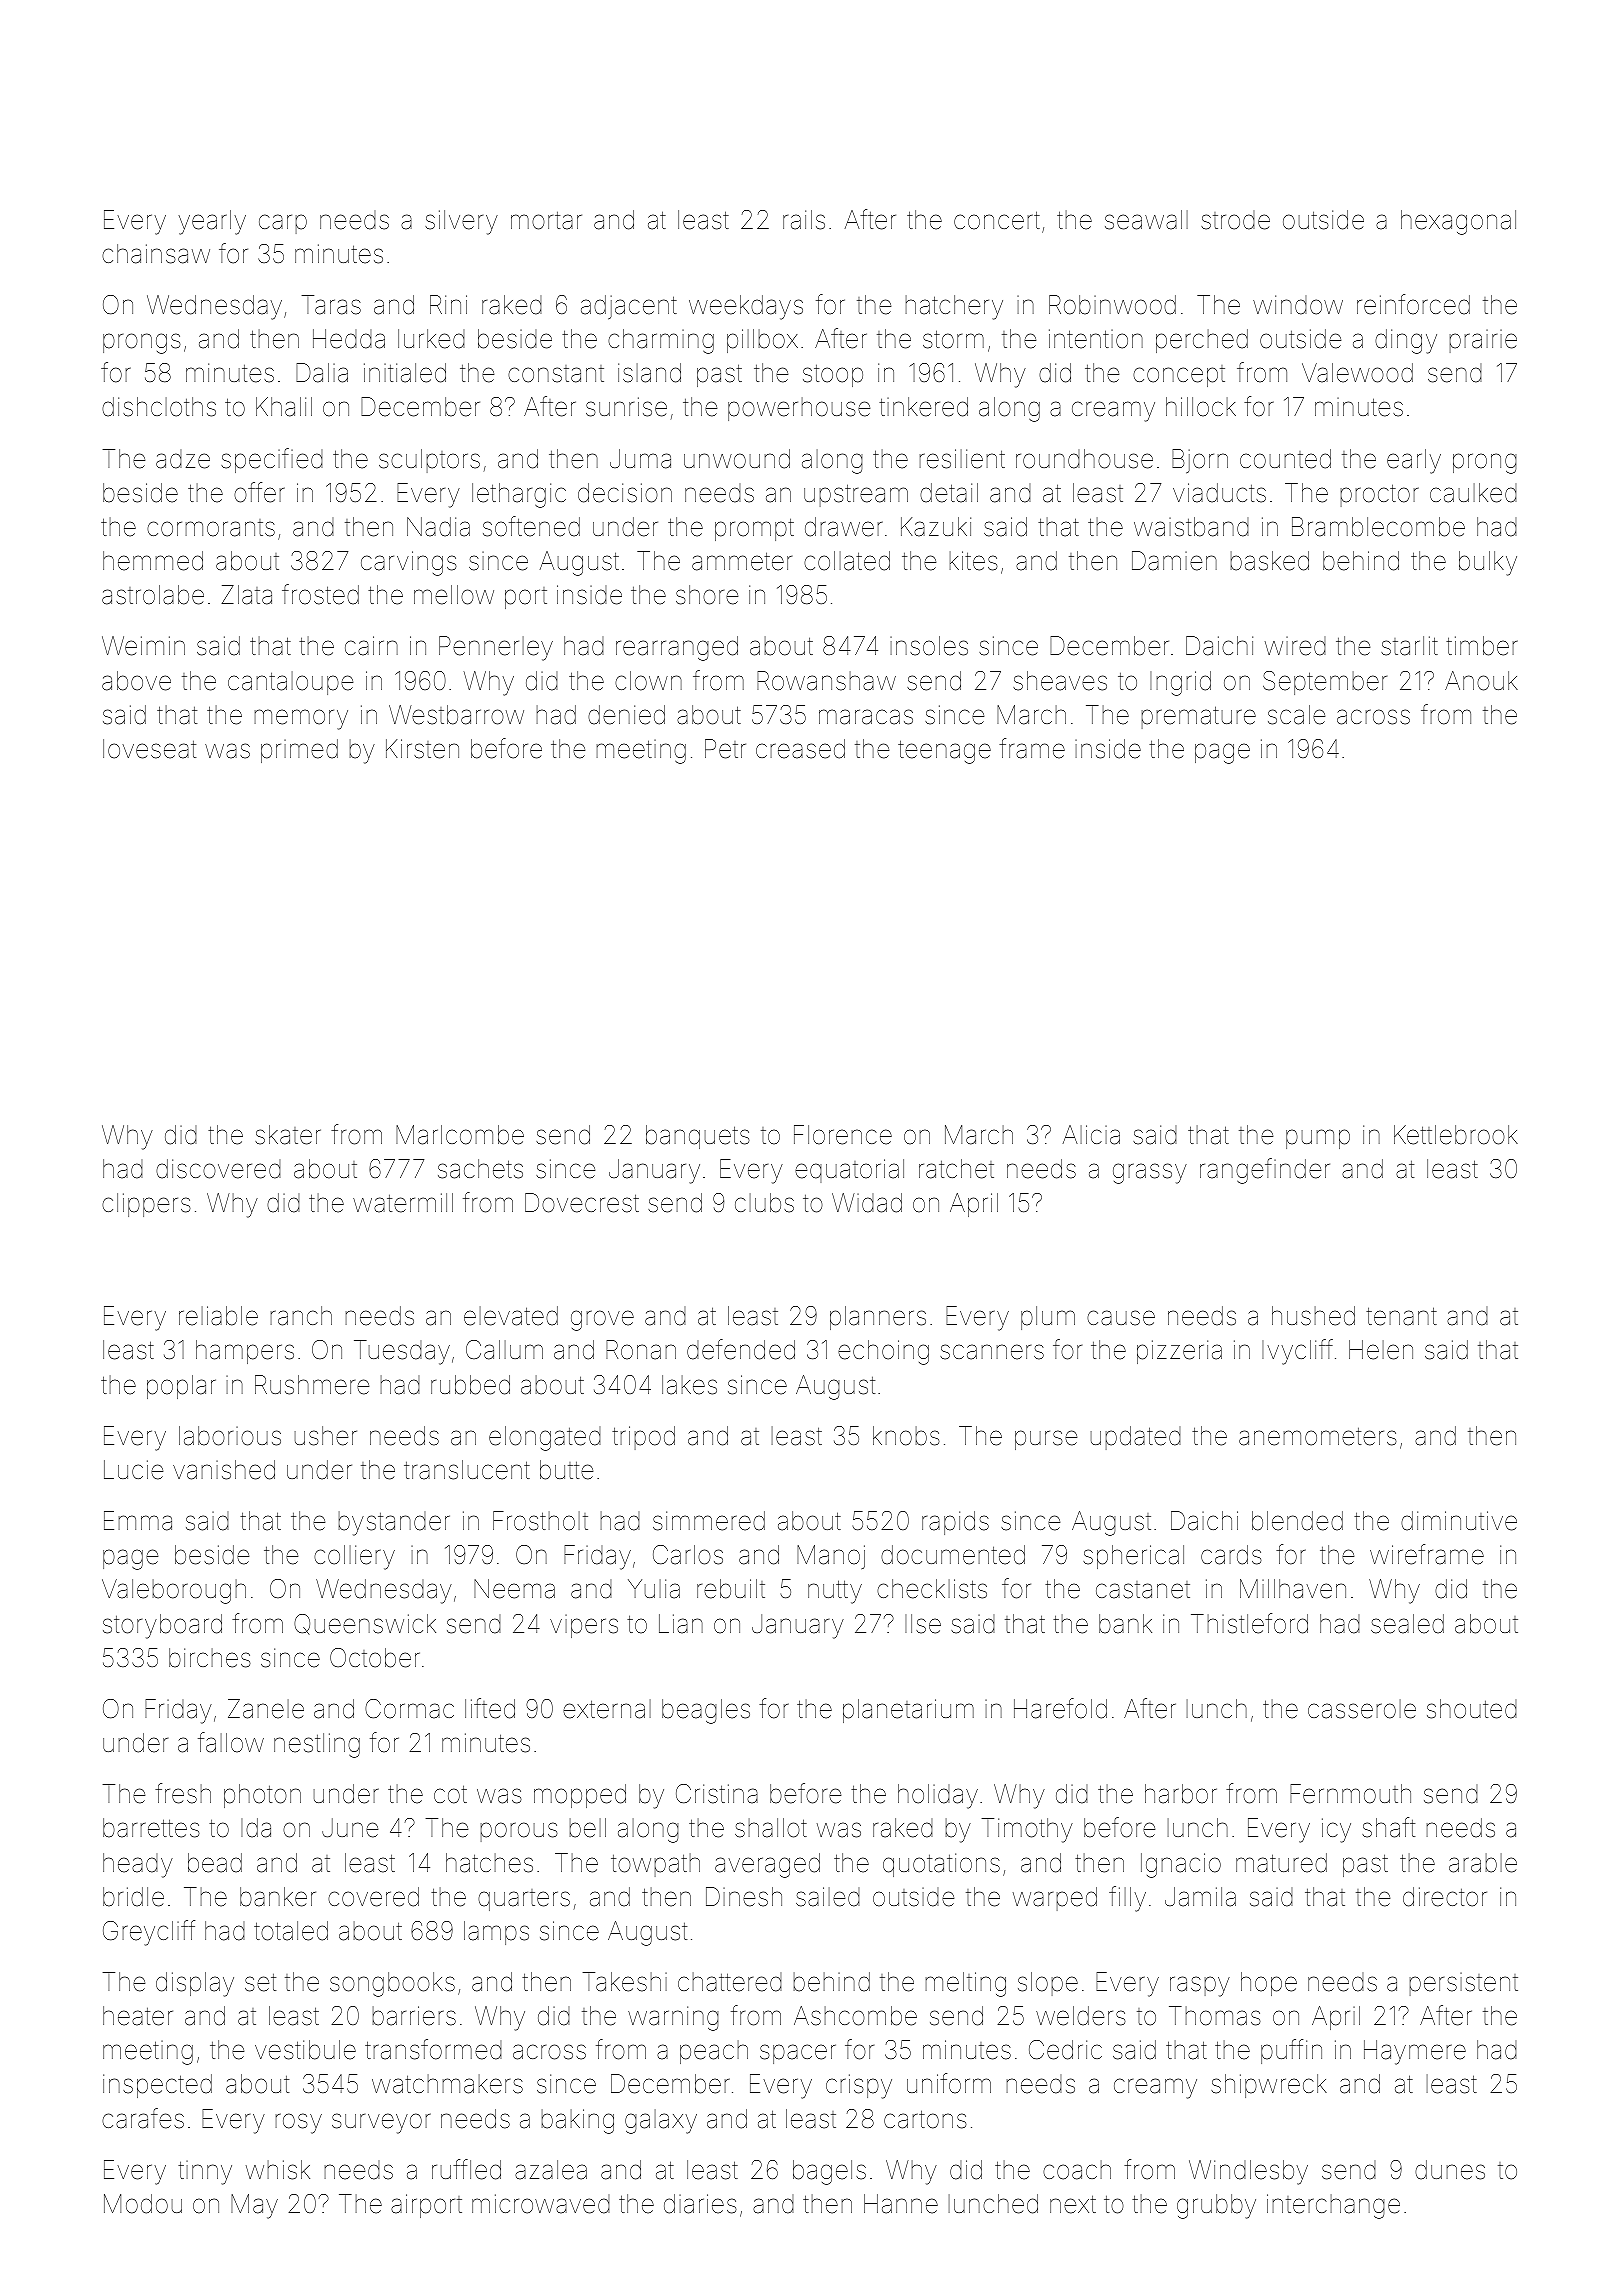 The image size is (1620, 2292). Describe the element at coordinates (365, 1624) in the screenshot. I see `Queenswick` at that location.
